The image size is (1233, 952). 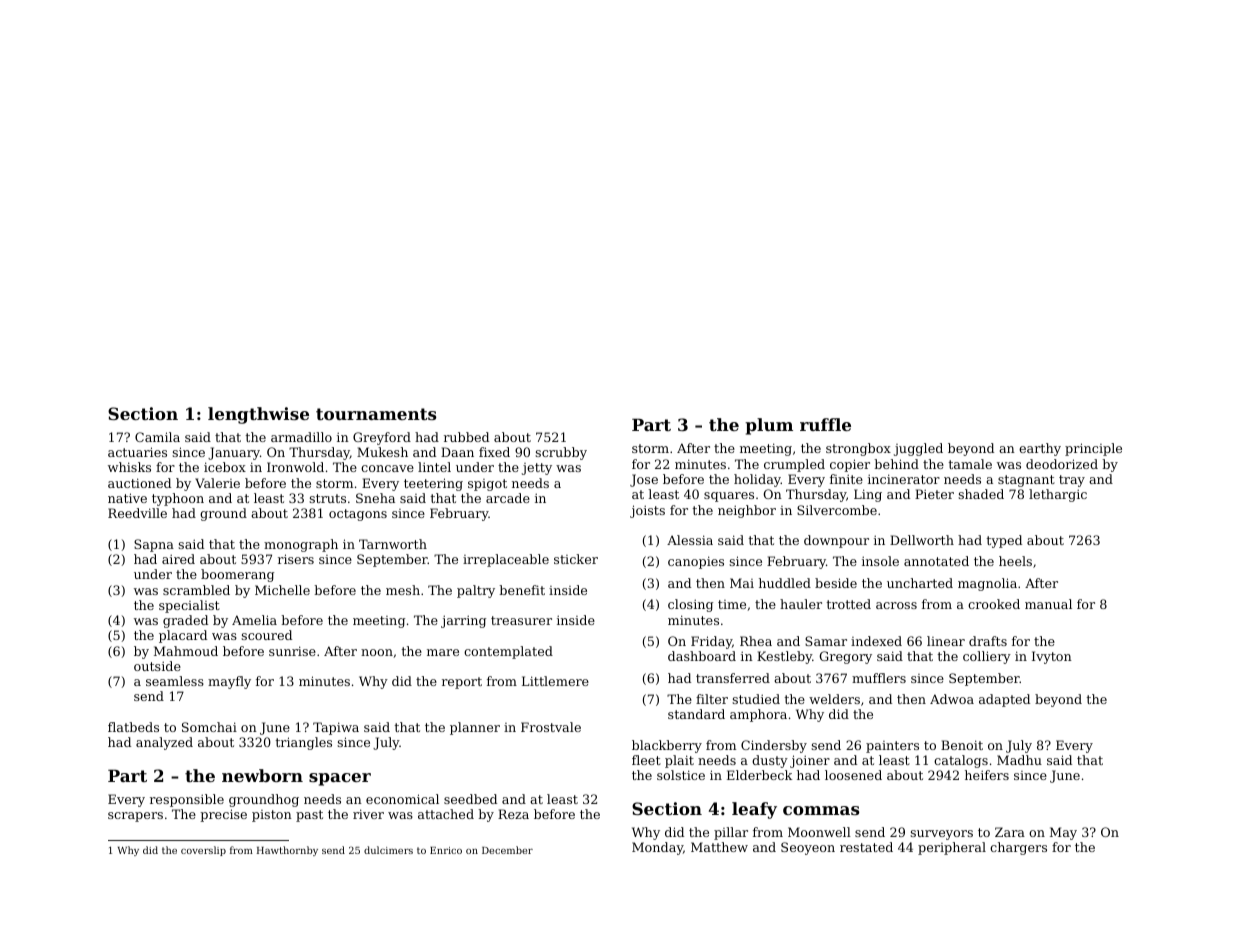 What do you see at coordinates (175, 681) in the screenshot?
I see `seamless` at bounding box center [175, 681].
